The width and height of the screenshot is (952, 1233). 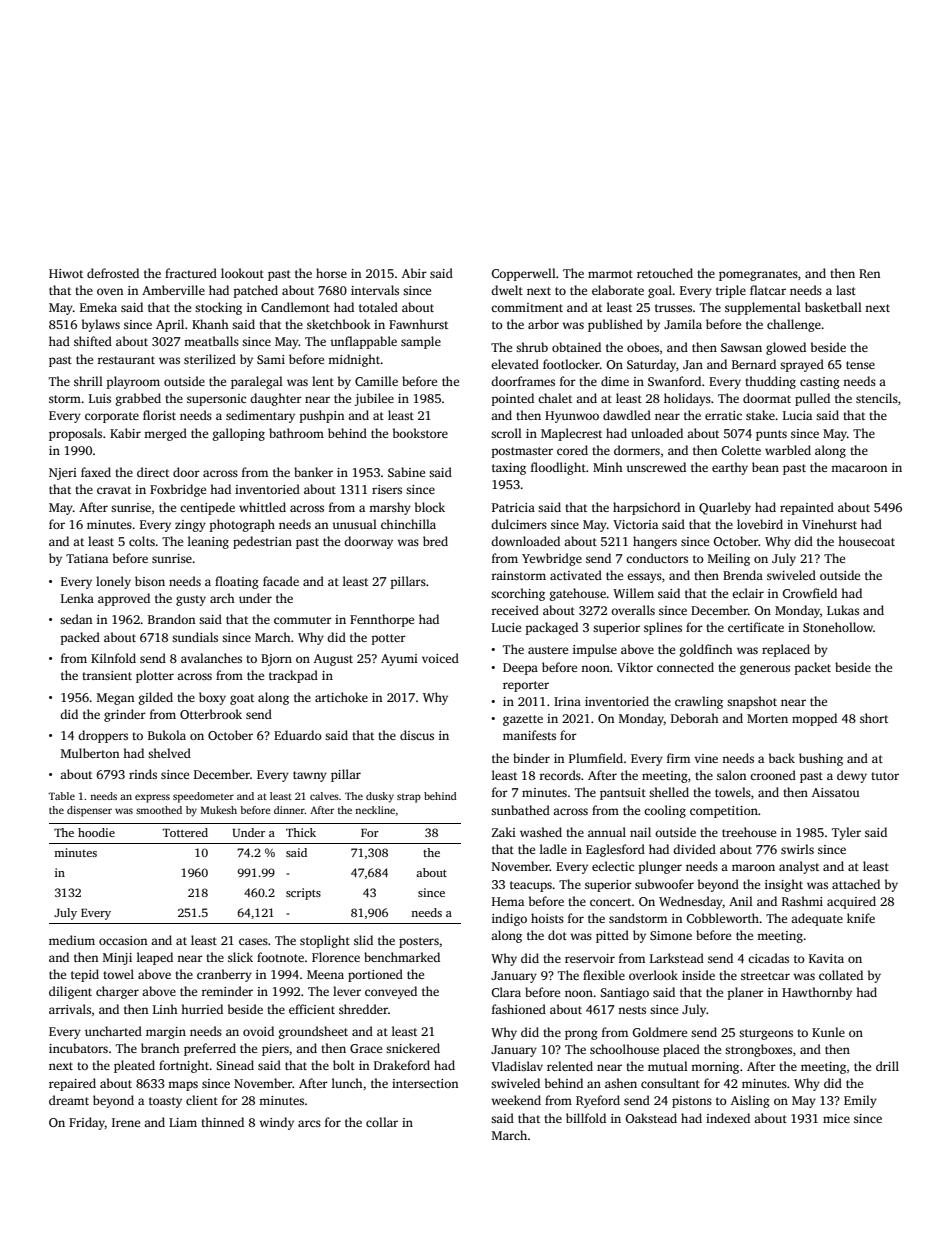 What do you see at coordinates (812, 668) in the screenshot?
I see `packet` at bounding box center [812, 668].
